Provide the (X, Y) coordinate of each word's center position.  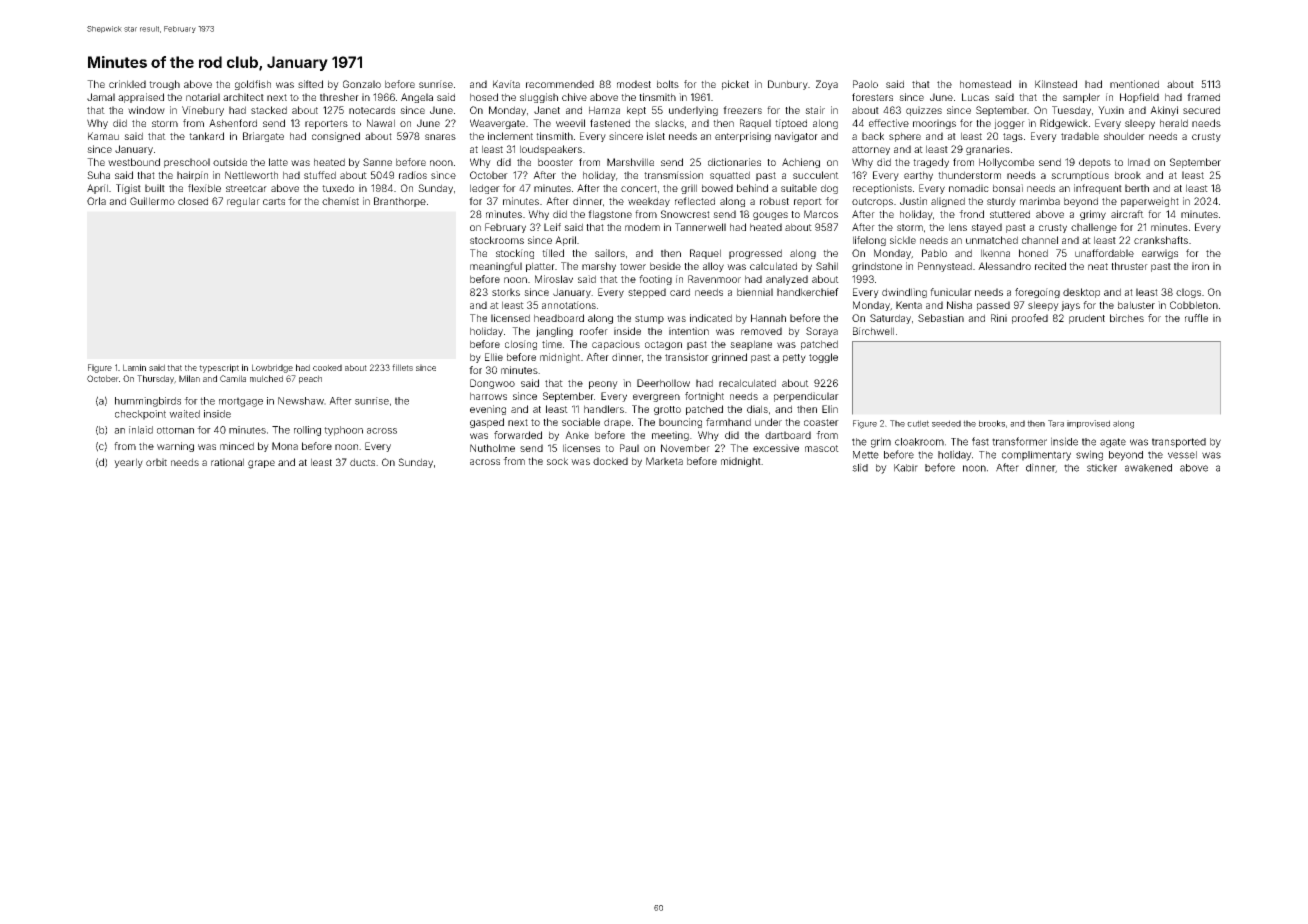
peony (603, 385)
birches (1127, 318)
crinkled (127, 84)
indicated (711, 318)
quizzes (924, 111)
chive (574, 97)
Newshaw (301, 401)
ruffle (1196, 318)
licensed (510, 318)
